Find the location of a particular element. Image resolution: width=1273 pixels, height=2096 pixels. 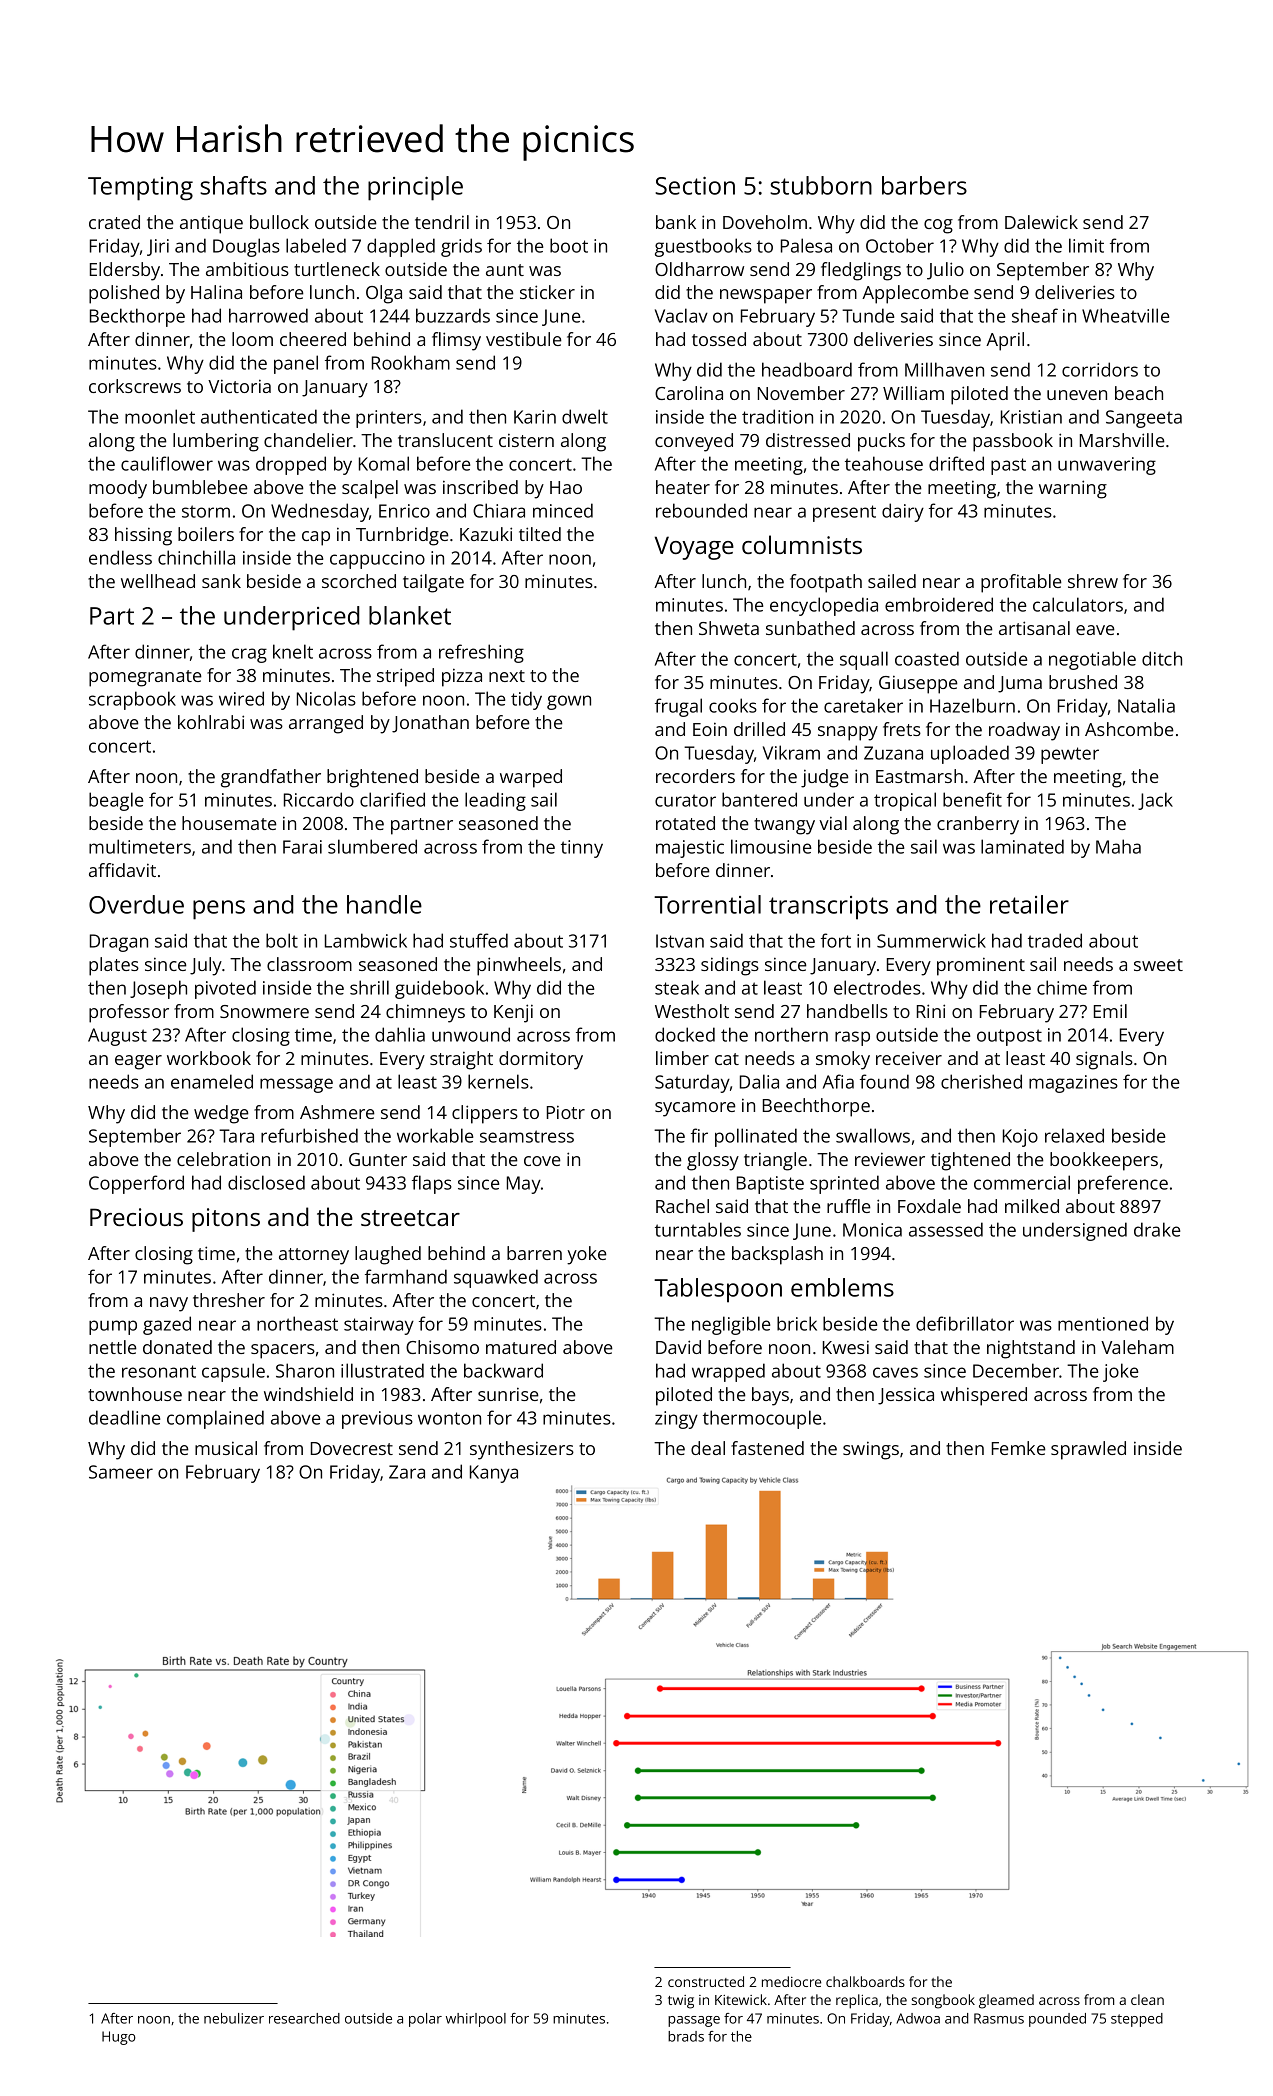

profitable is located at coordinates (1021, 583).
